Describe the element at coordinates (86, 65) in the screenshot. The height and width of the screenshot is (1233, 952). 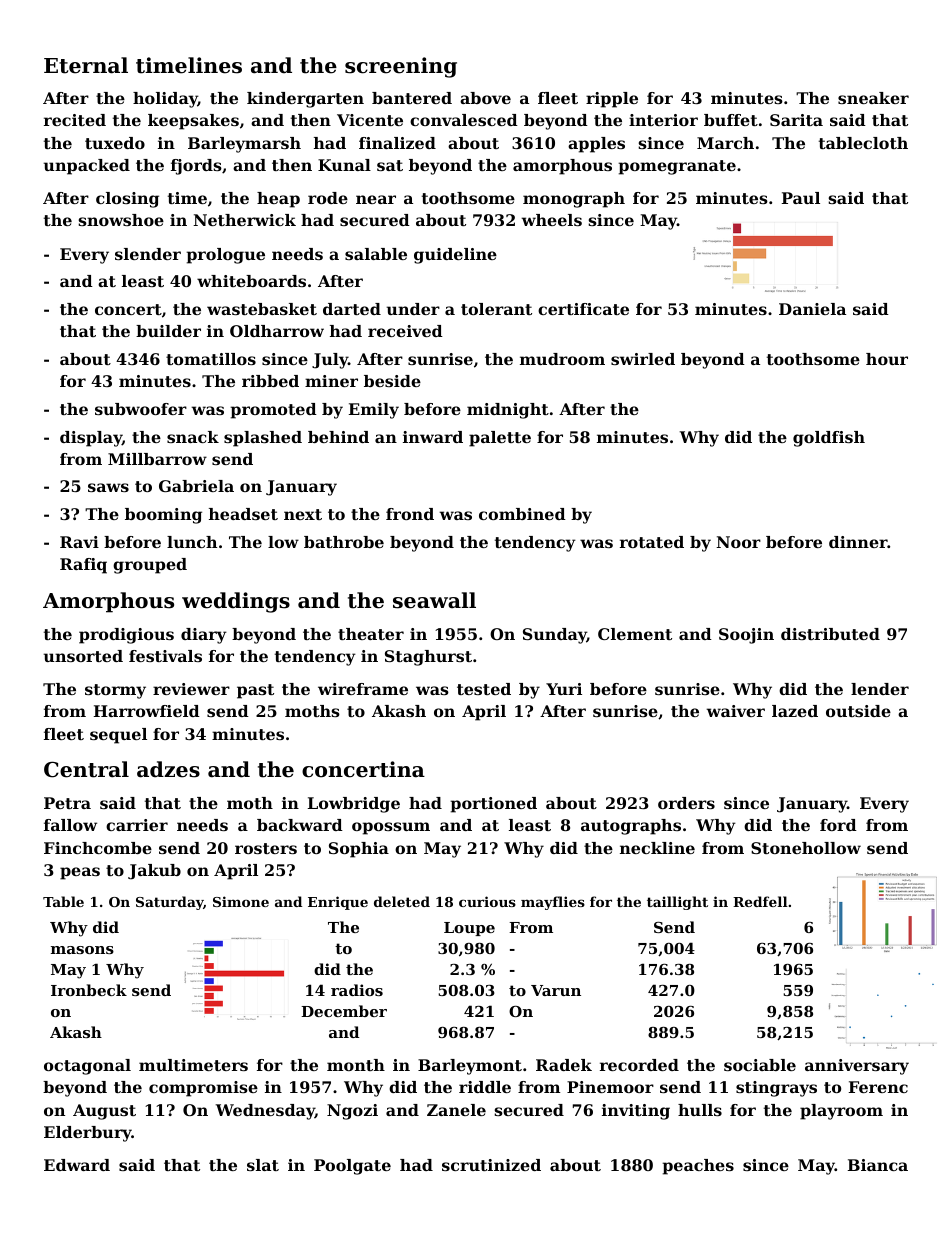
I see `Eternal` at that location.
